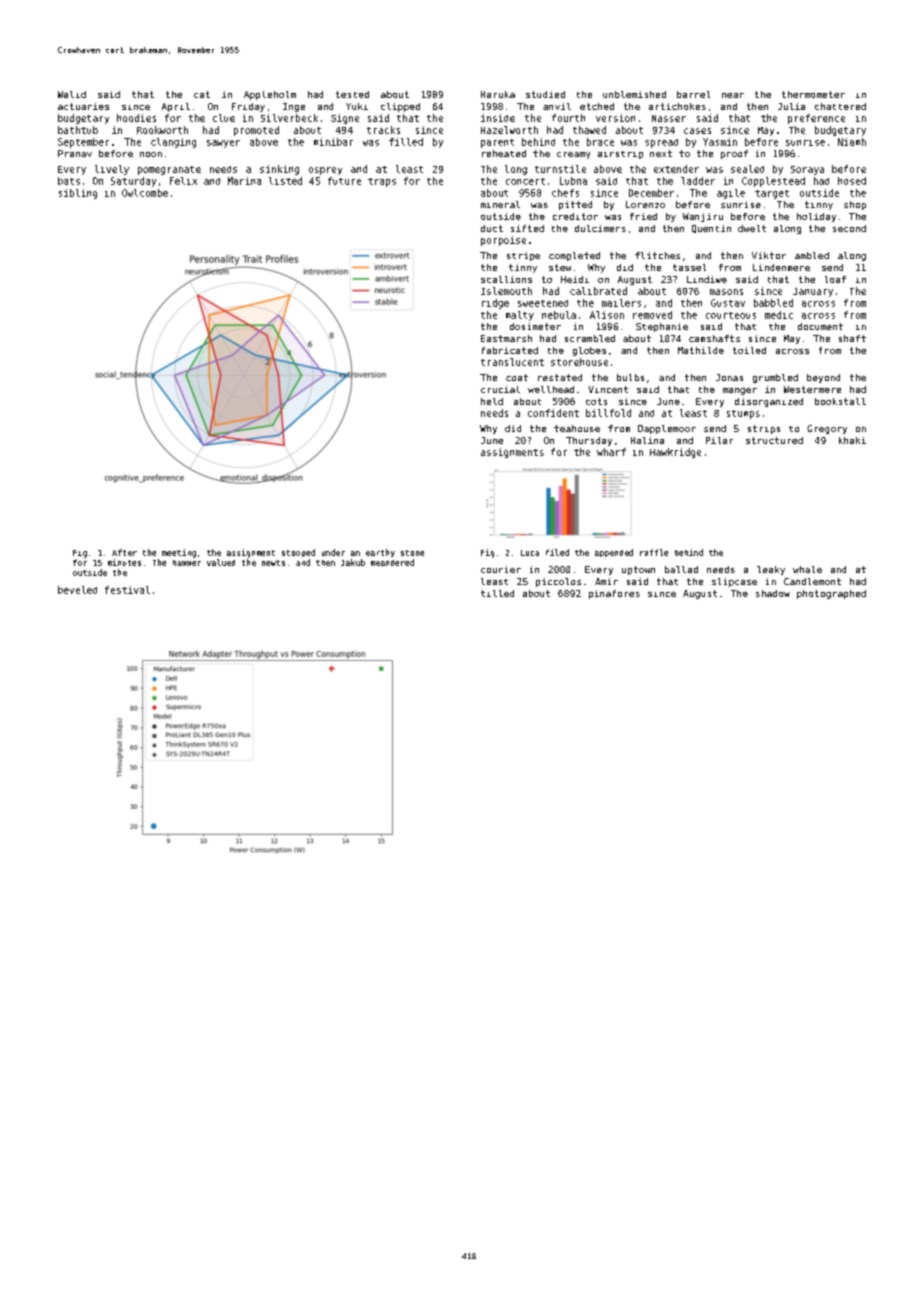  What do you see at coordinates (652, 315) in the screenshot?
I see `removed` at bounding box center [652, 315].
